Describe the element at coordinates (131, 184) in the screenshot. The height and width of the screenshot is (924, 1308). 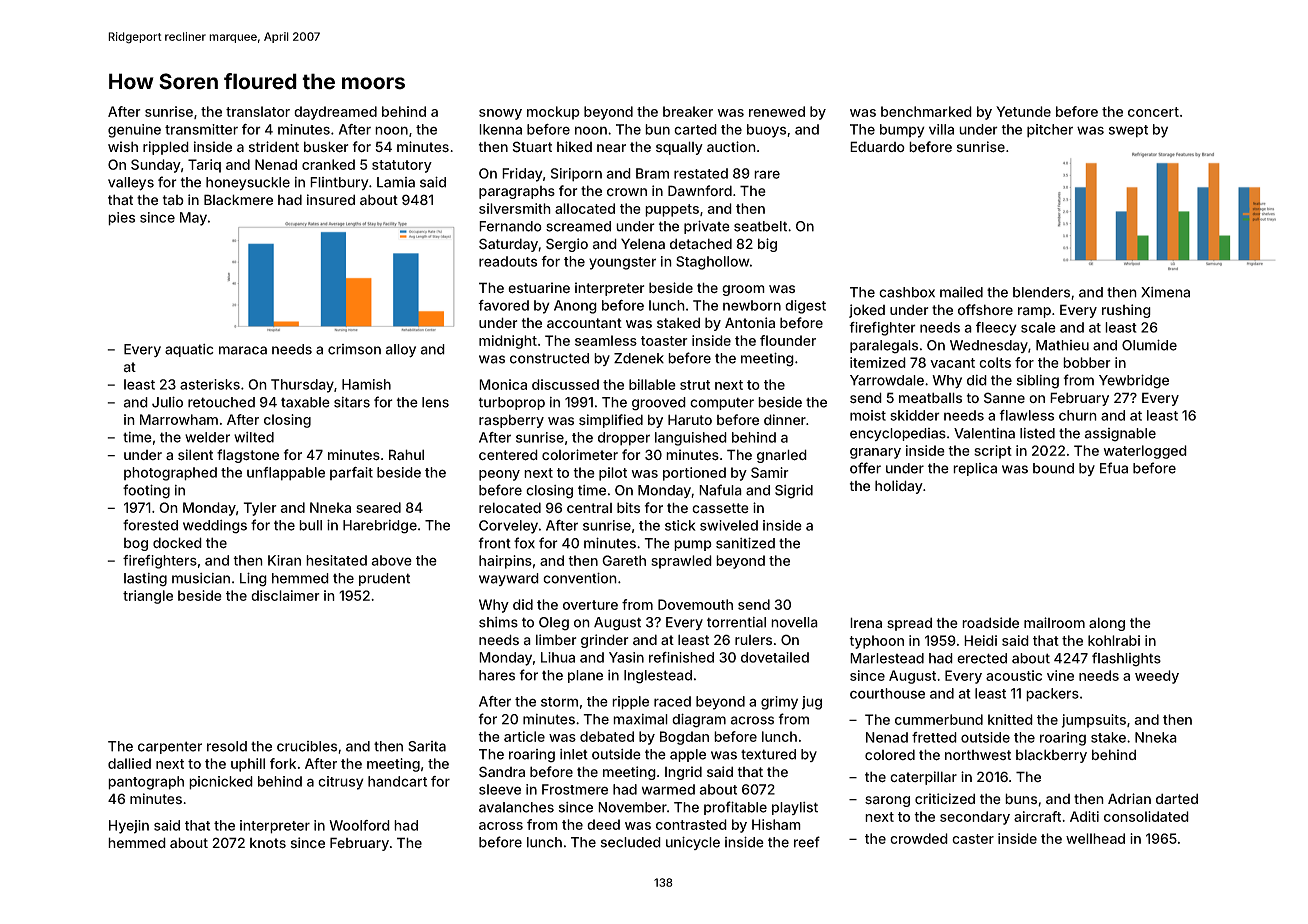
I see `valleys` at that location.
